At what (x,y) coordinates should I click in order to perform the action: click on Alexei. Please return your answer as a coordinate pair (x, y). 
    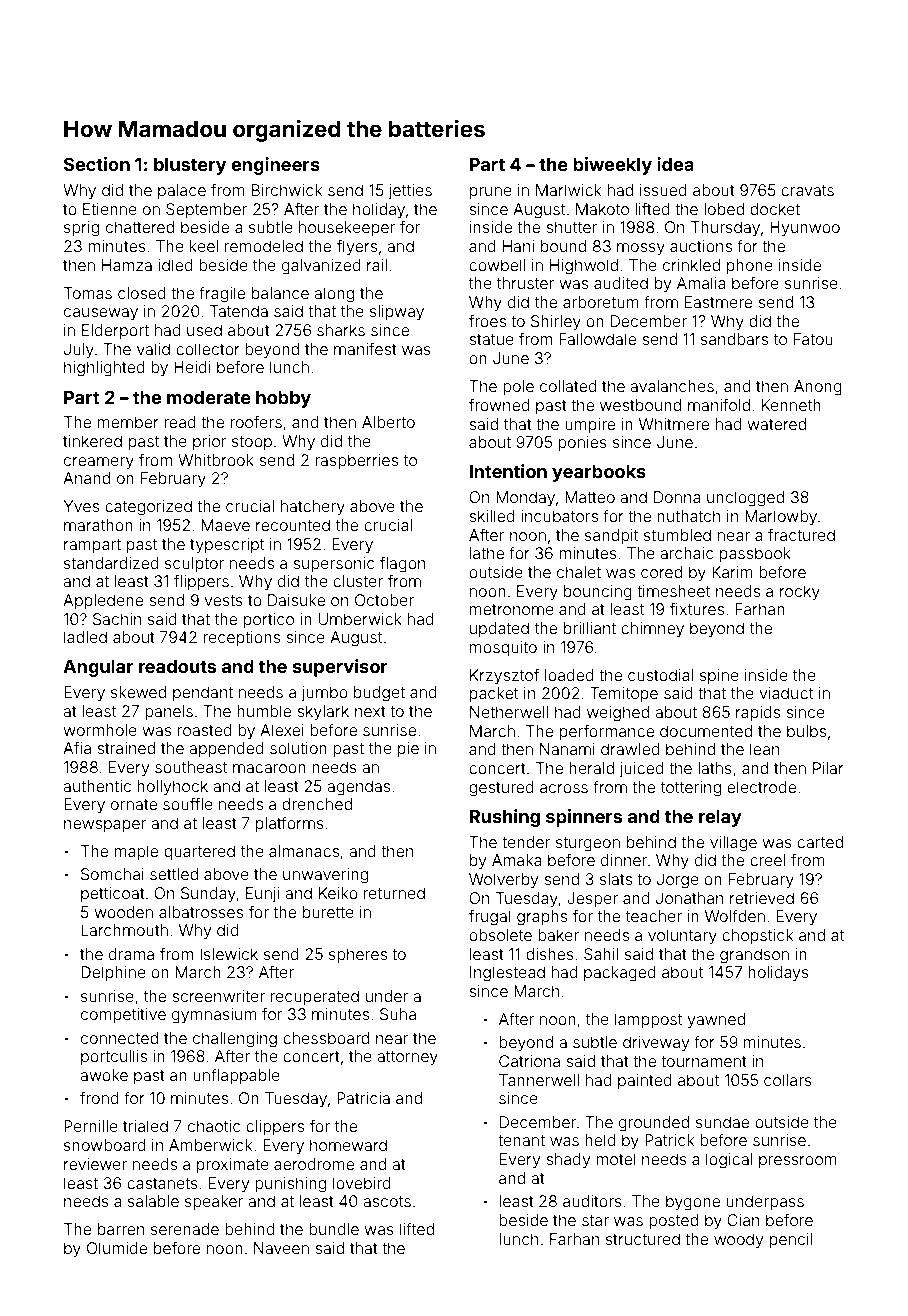
    Looking at the image, I should click on (282, 730).
